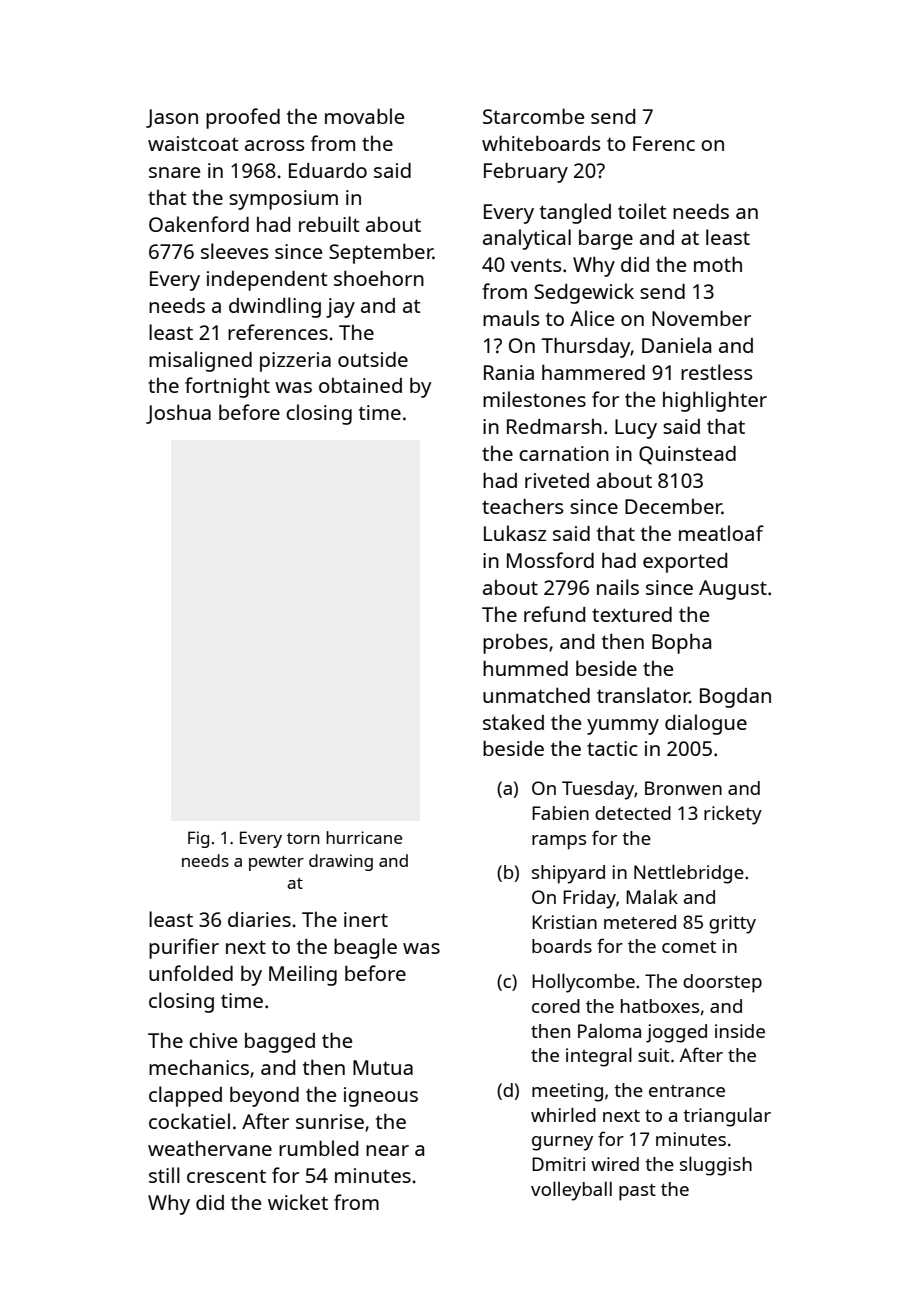 Image resolution: width=924 pixels, height=1311 pixels. What do you see at coordinates (606, 240) in the document?
I see `barge` at bounding box center [606, 240].
